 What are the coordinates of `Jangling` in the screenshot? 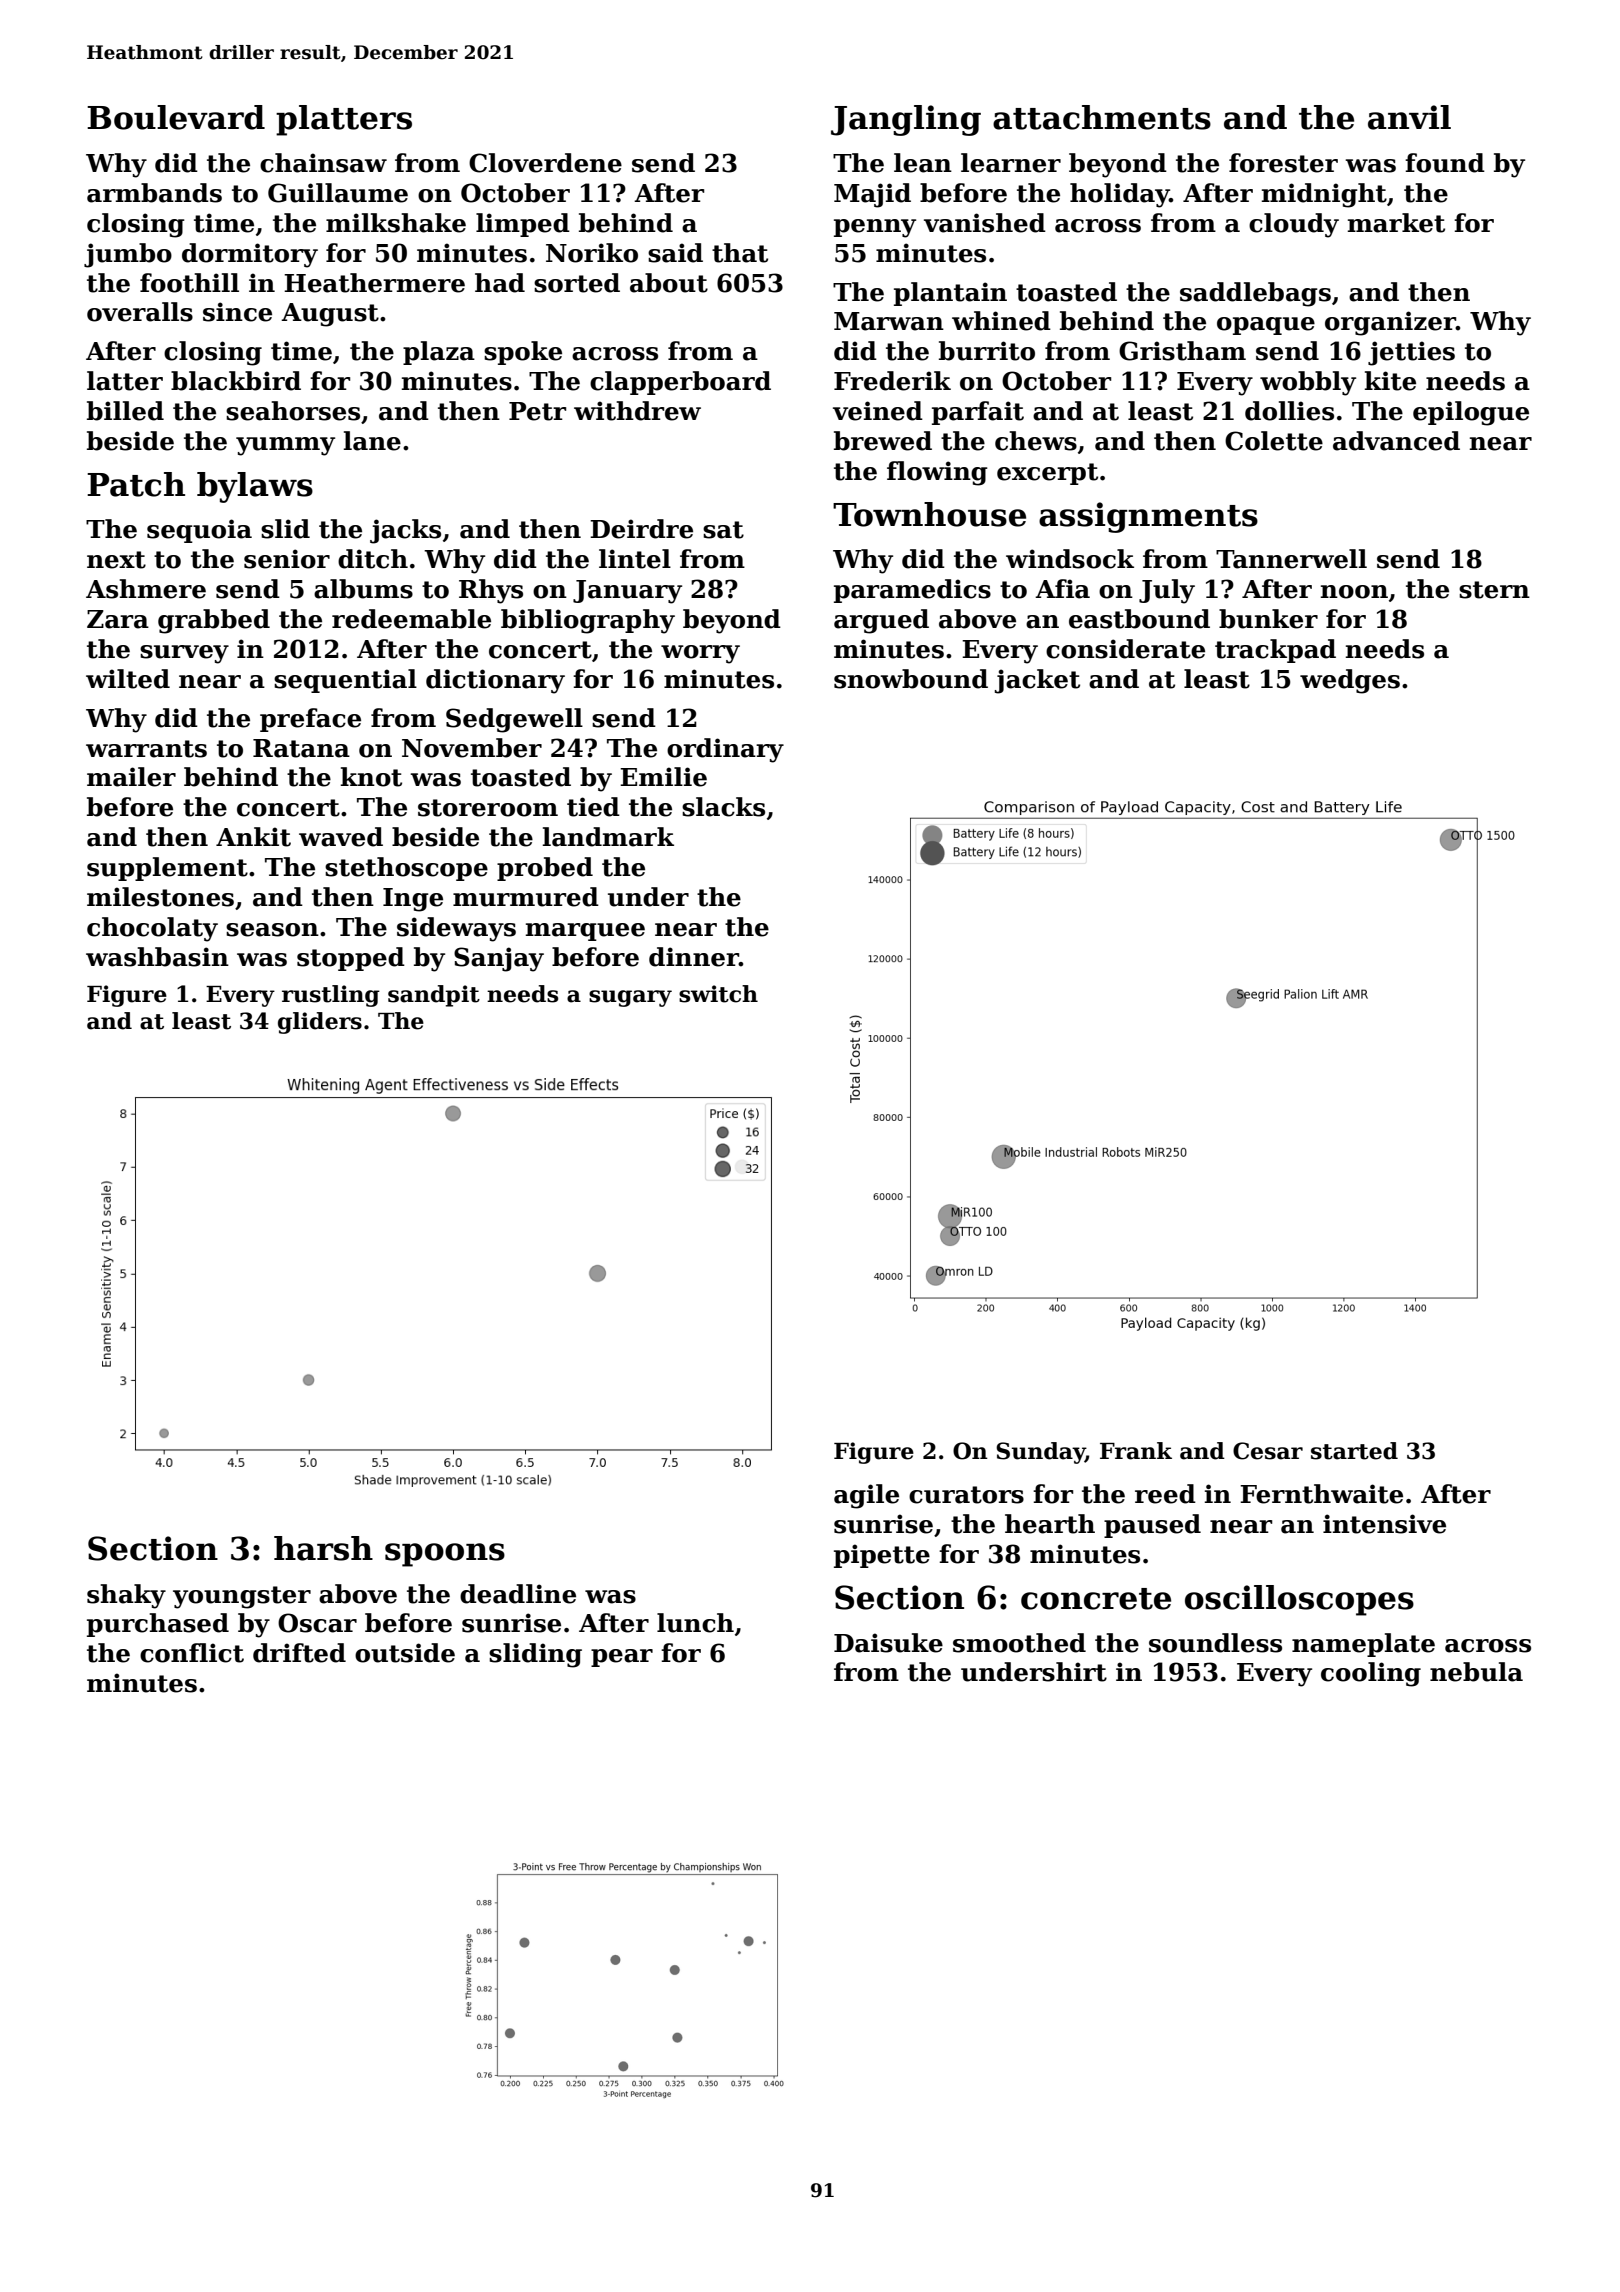 It's located at (906, 120).
